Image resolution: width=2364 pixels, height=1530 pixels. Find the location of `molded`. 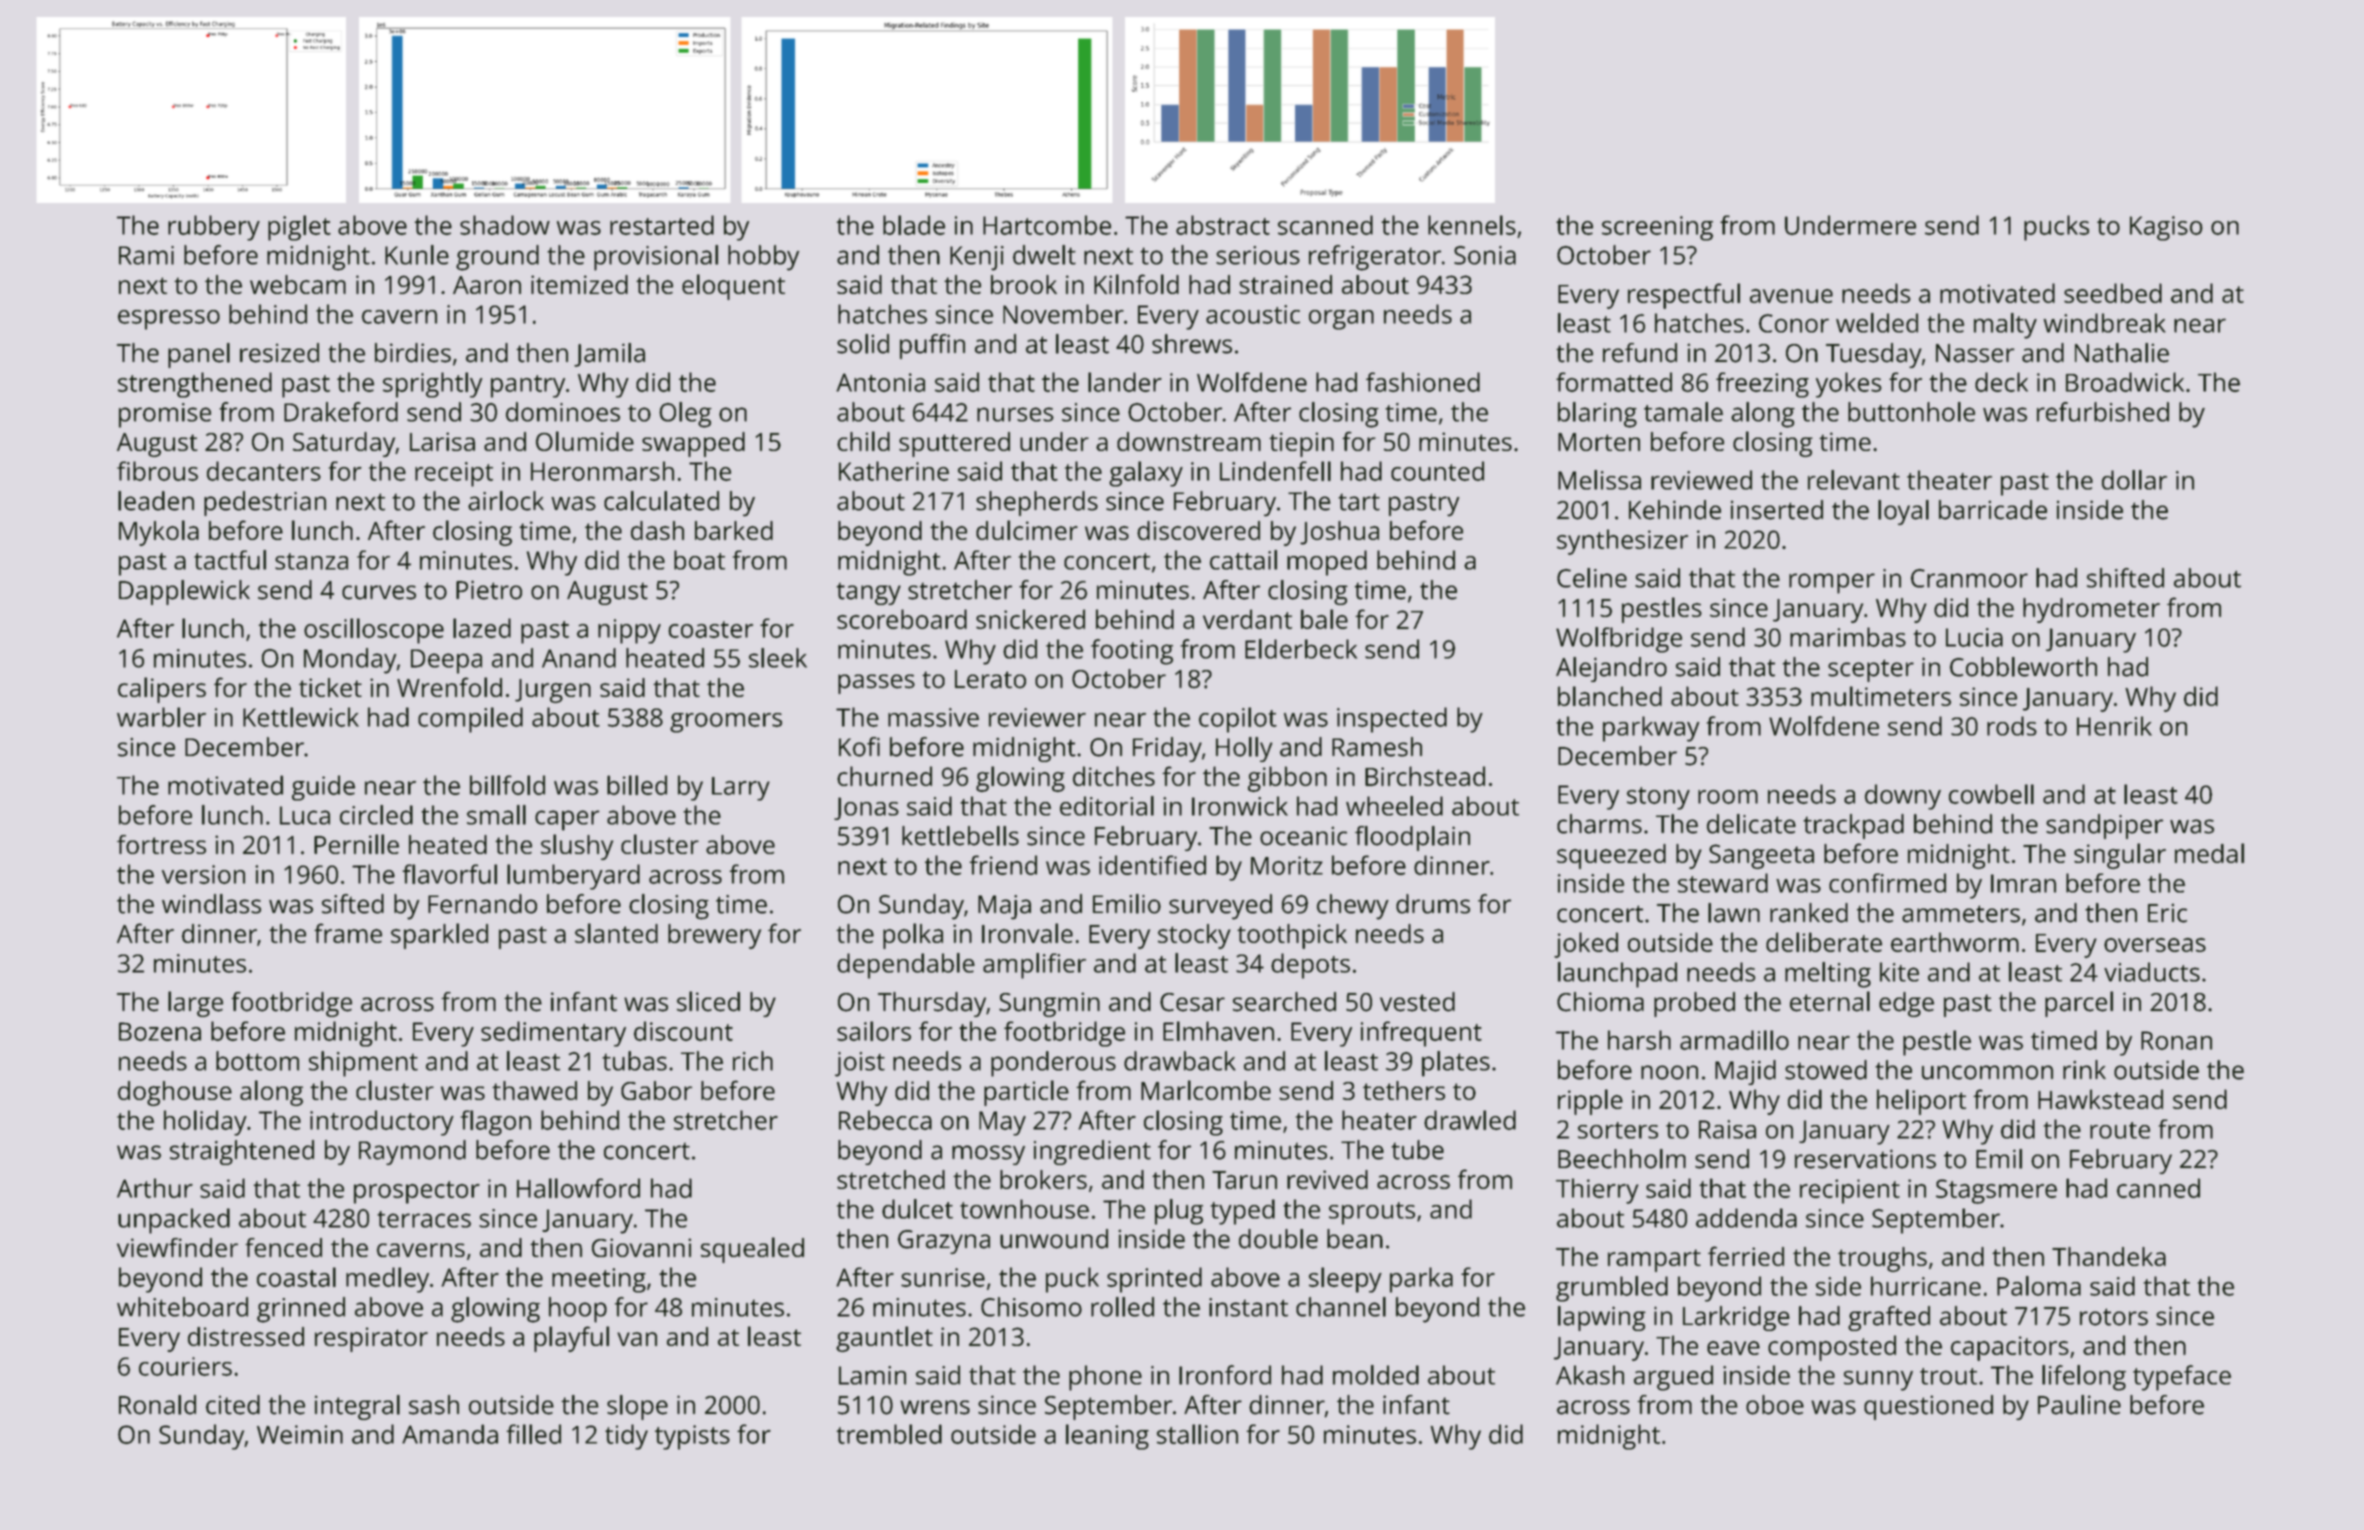

molded is located at coordinates (1376, 1375).
